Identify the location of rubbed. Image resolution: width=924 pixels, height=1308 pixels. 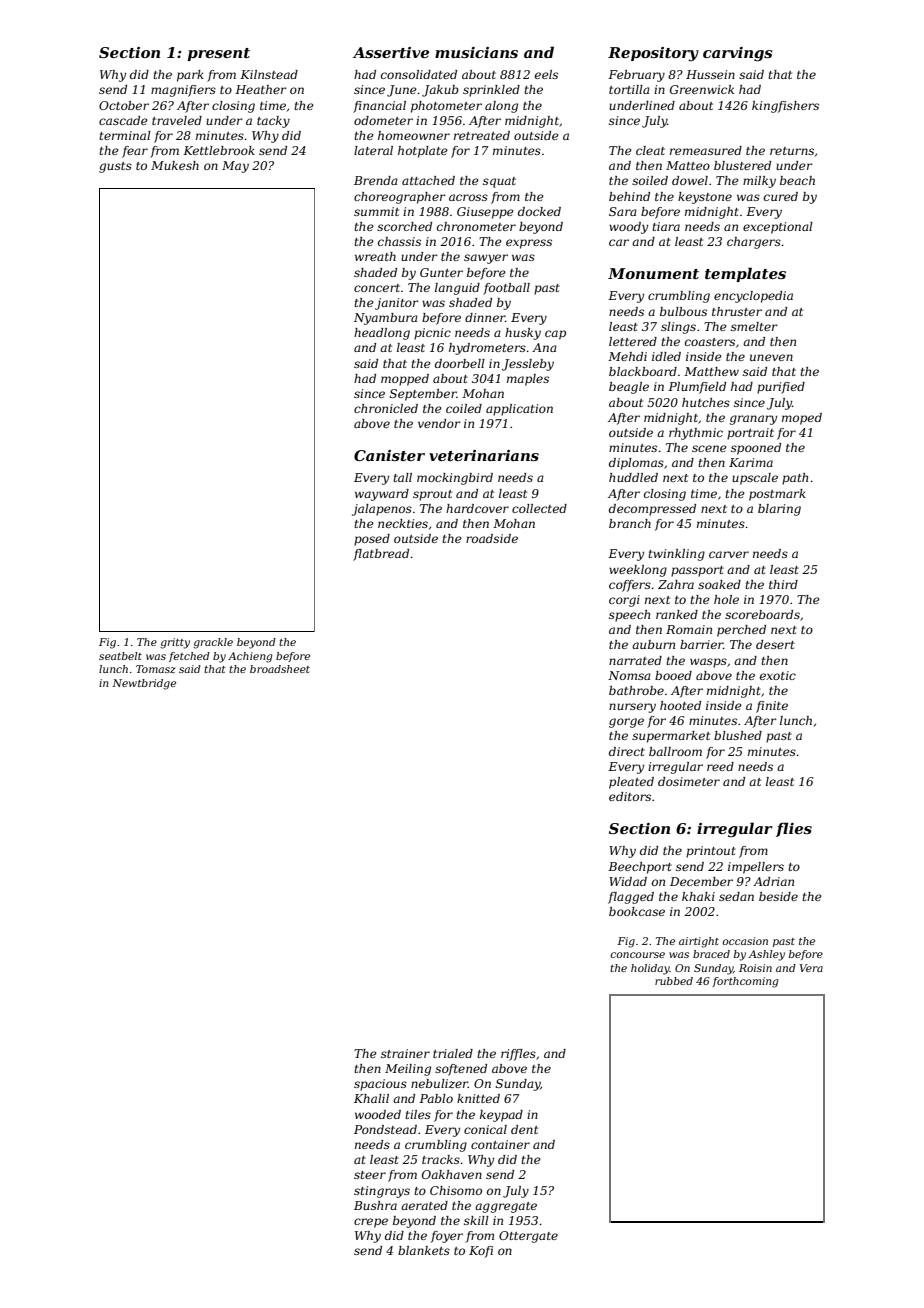
(674, 981).
